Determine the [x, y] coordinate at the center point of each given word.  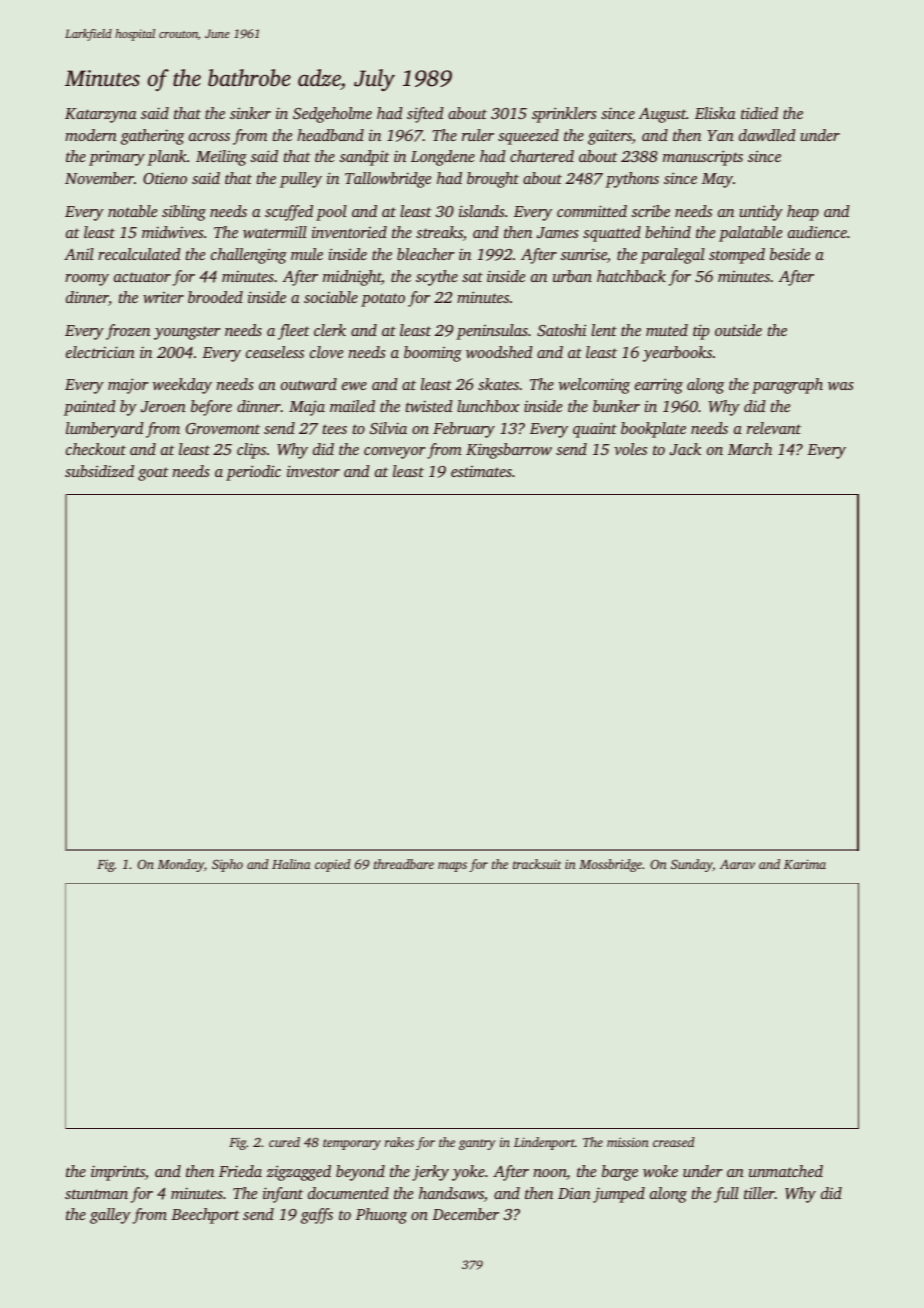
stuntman [96, 1194]
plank [167, 158]
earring [659, 386]
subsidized [99, 471]
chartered [542, 156]
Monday [180, 865]
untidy [761, 213]
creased [674, 1142]
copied [333, 865]
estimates [481, 471]
